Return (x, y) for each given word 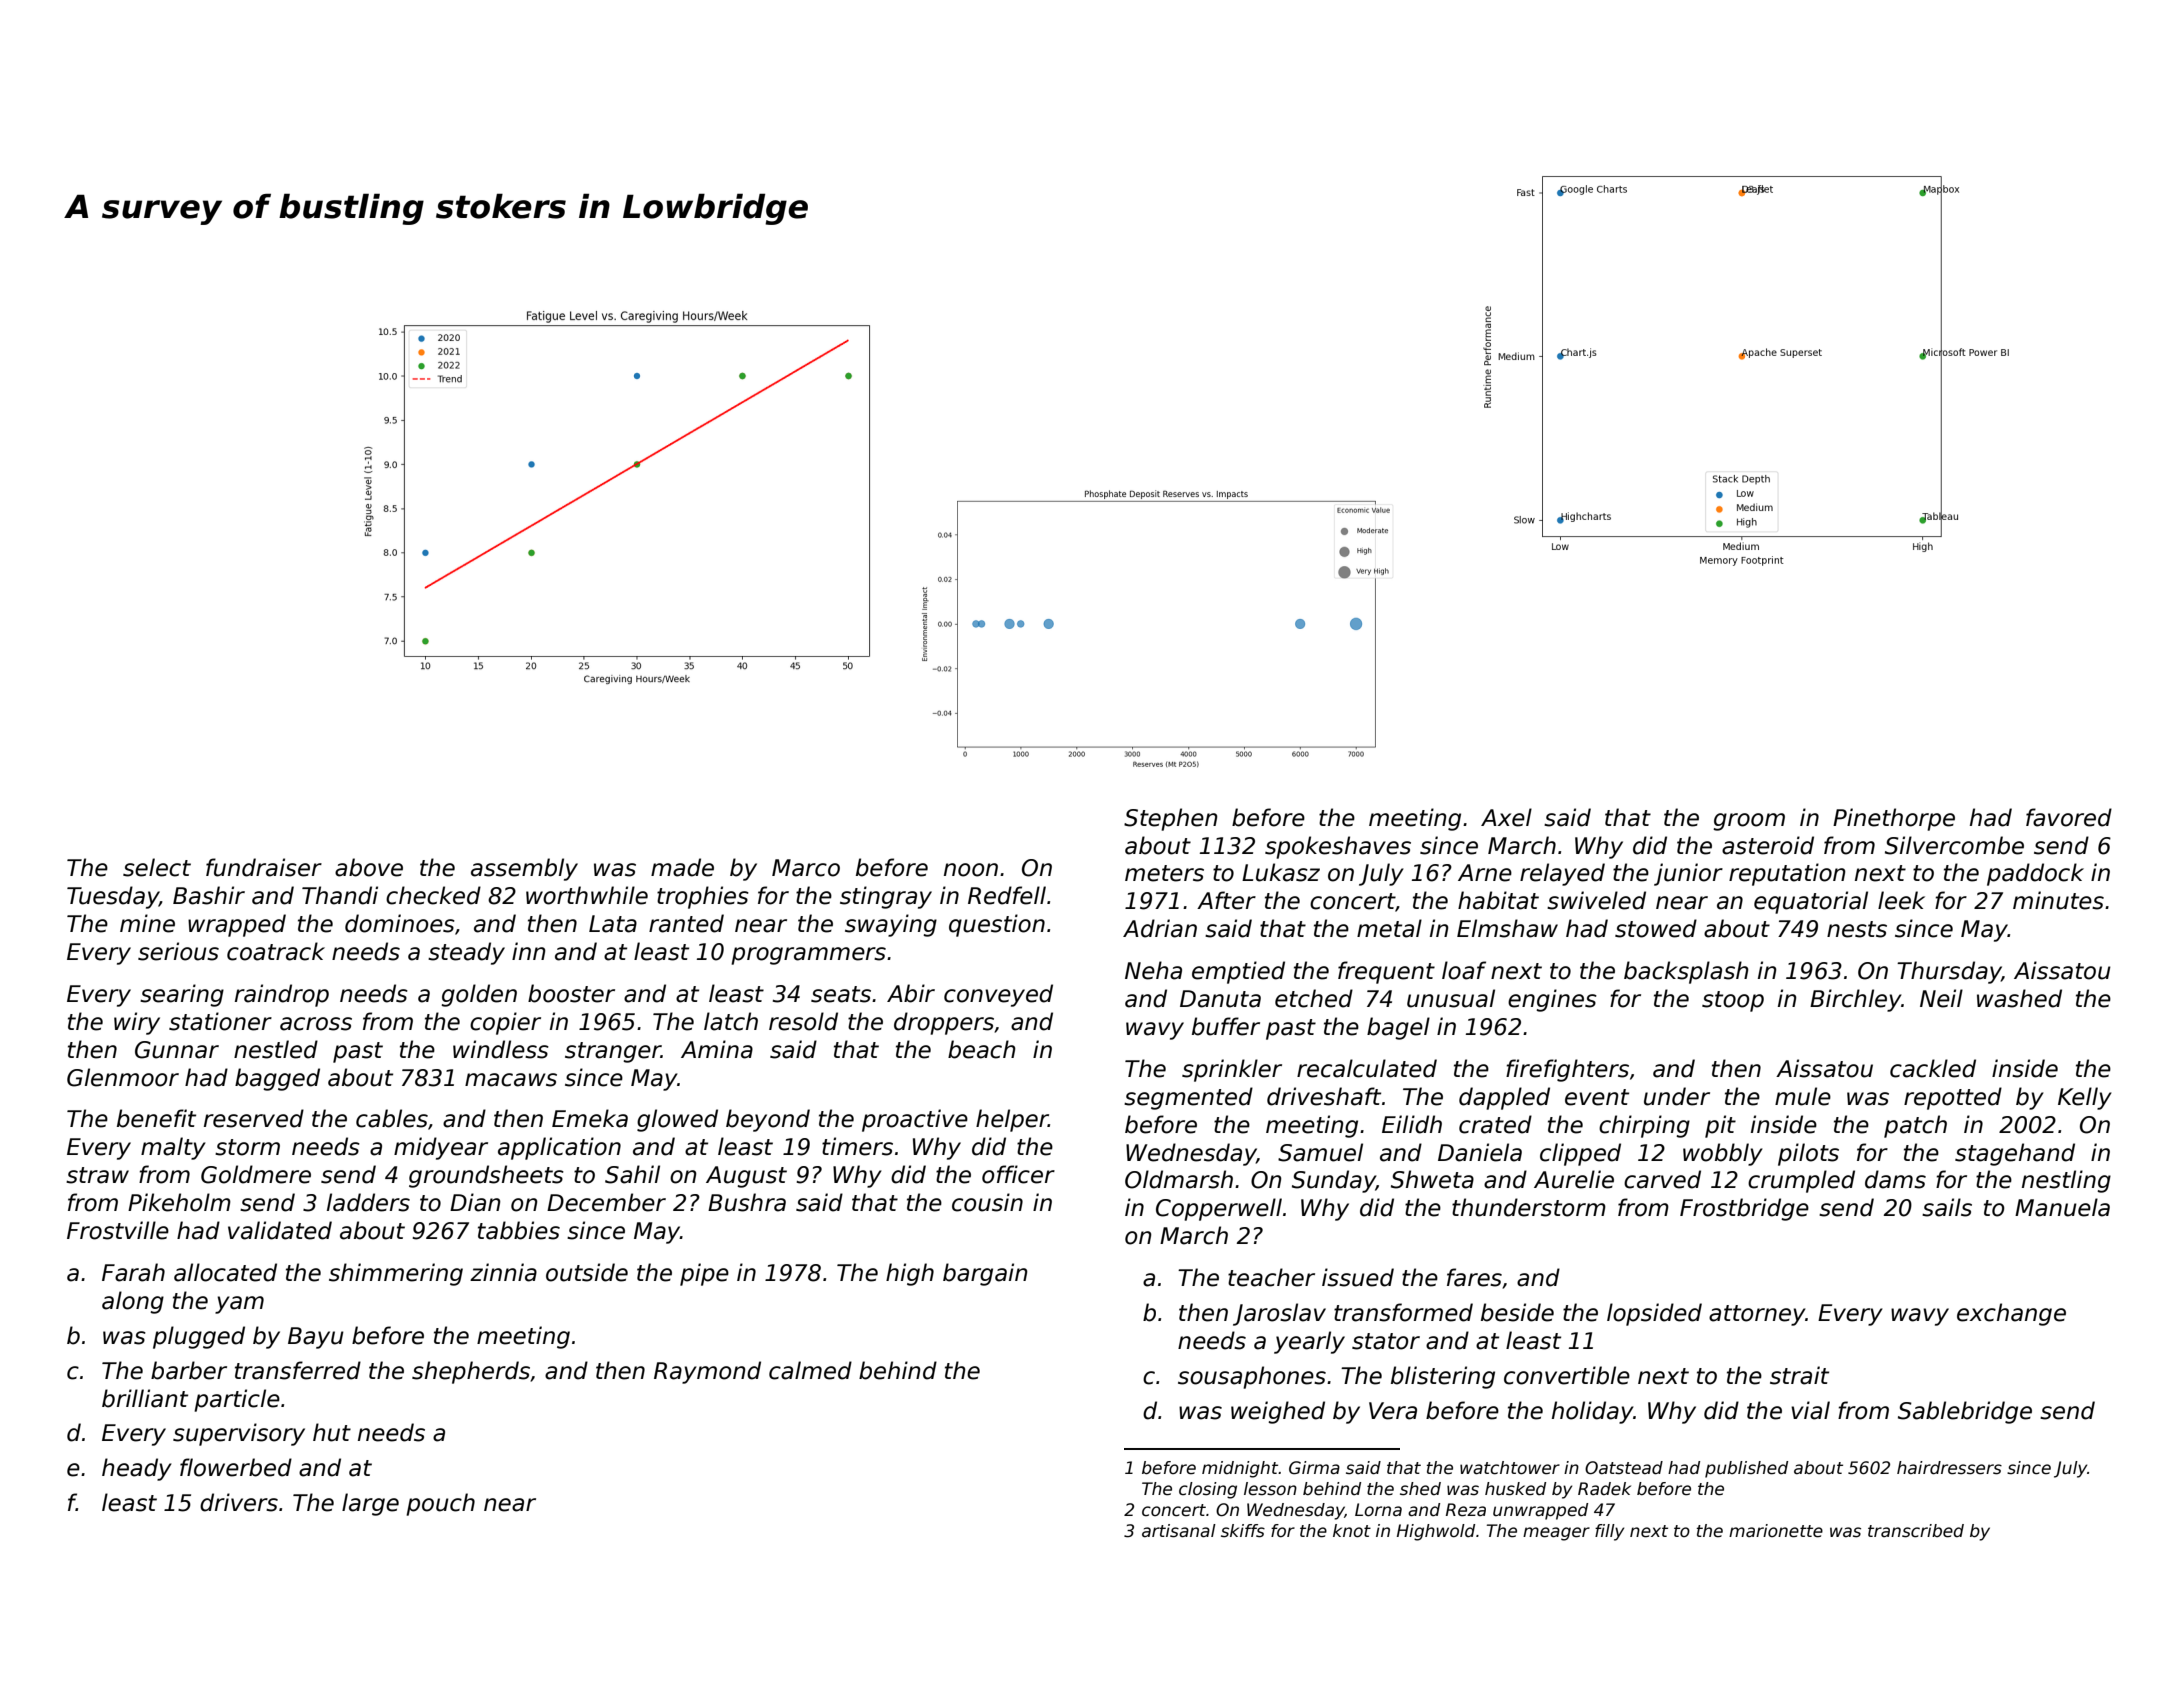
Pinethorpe (1894, 819)
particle (237, 1400)
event (1597, 1097)
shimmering (396, 1274)
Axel (1506, 817)
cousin (987, 1202)
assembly (524, 869)
